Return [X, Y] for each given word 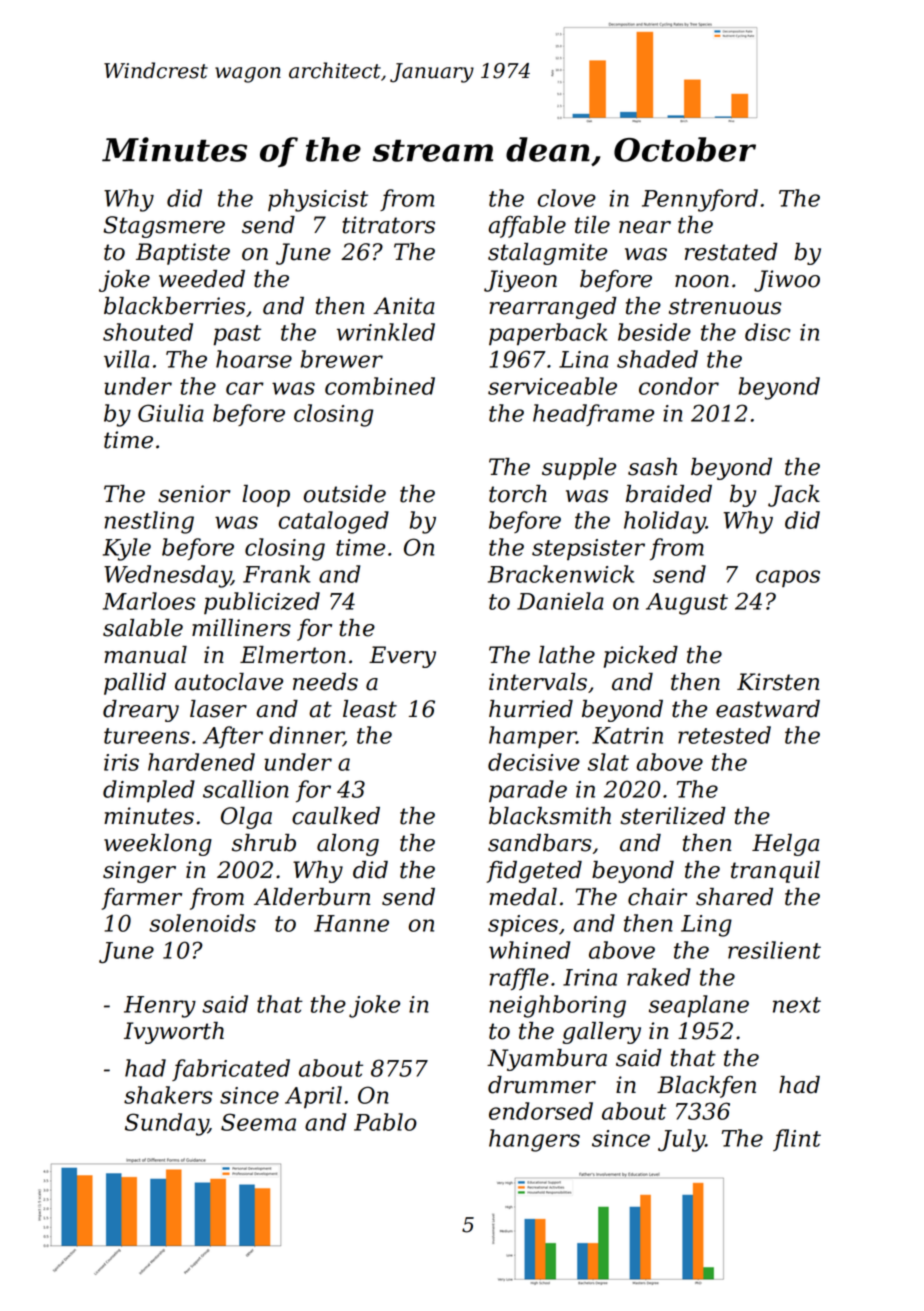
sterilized [673, 816]
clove [567, 198]
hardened [201, 762]
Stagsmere [164, 227]
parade [528, 791]
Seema [258, 1122]
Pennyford [700, 200]
